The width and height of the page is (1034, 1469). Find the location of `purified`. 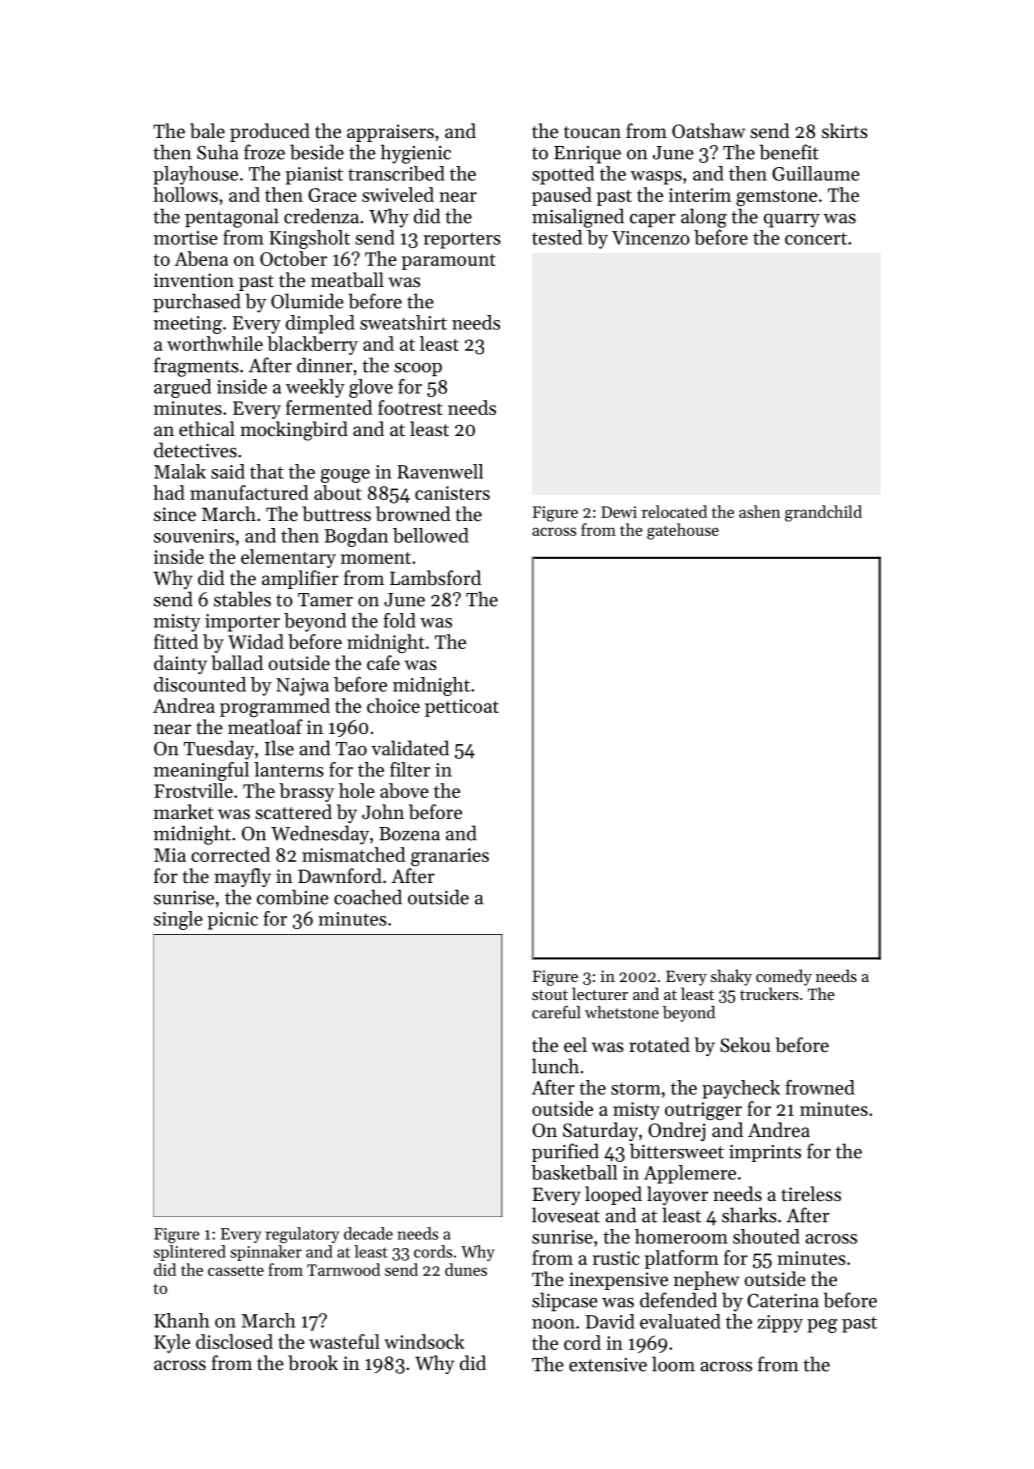

purified is located at coordinates (565, 1152).
